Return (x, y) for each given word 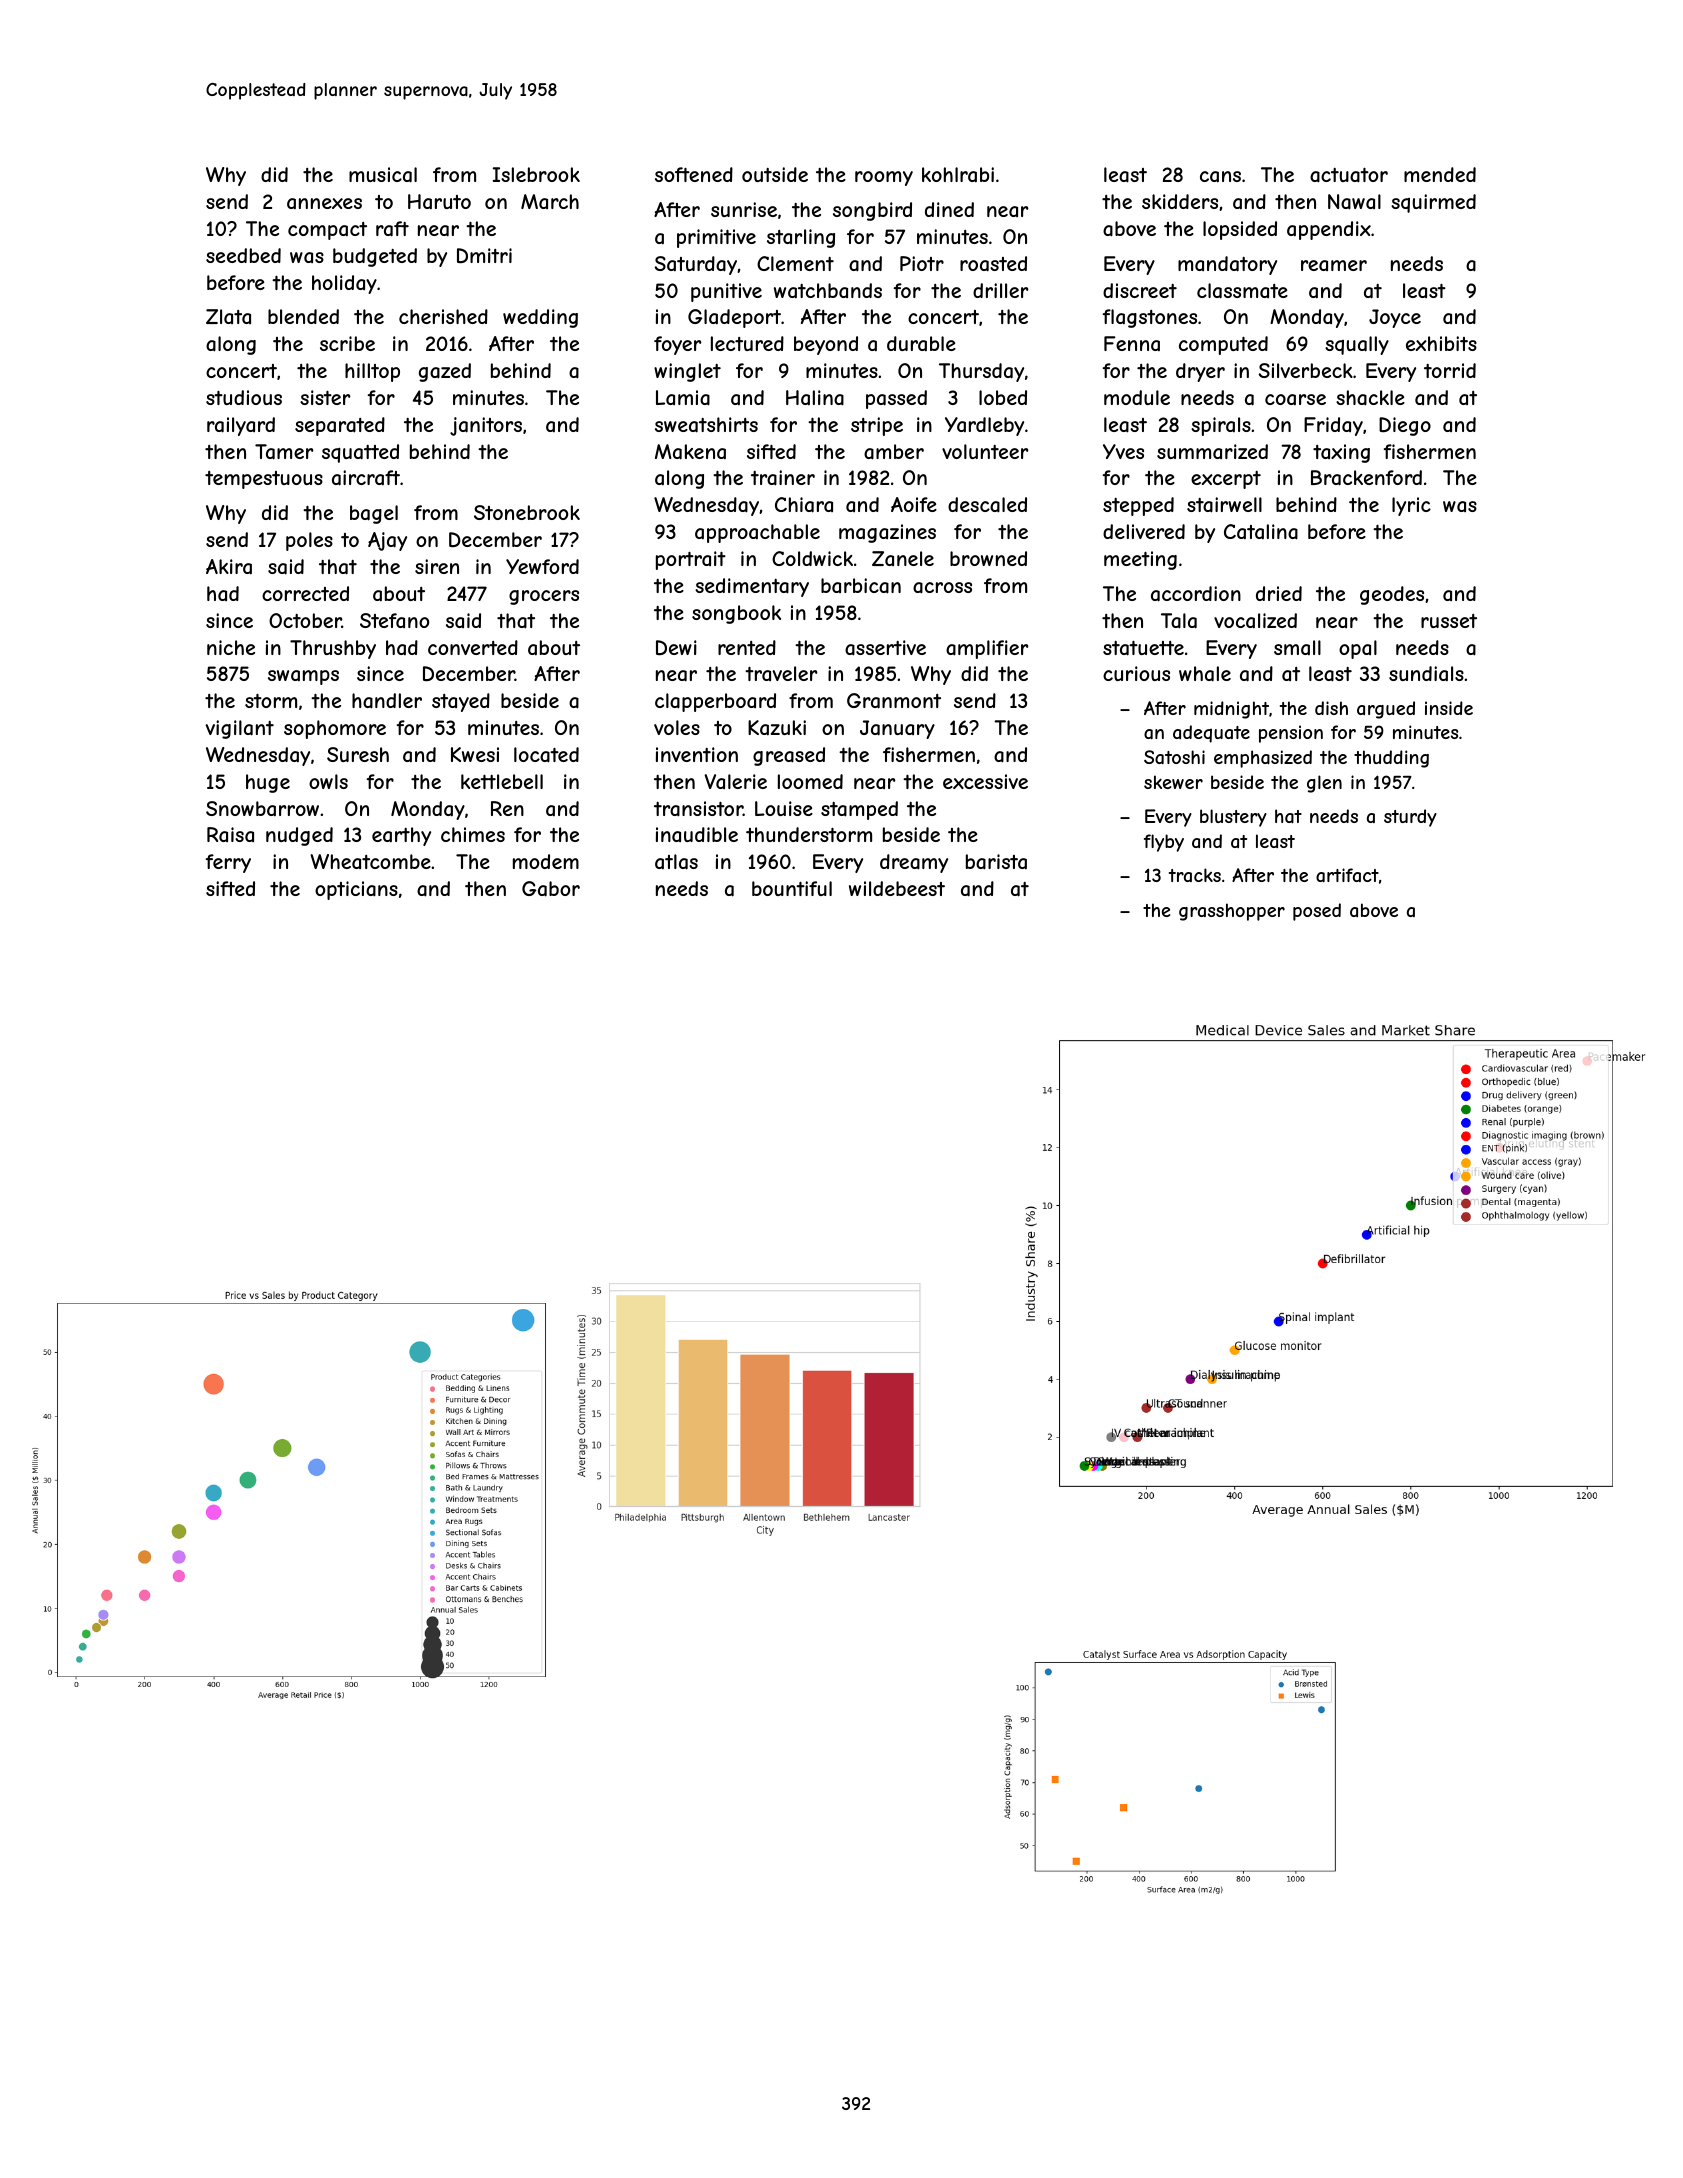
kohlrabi (958, 174)
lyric (1411, 506)
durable (921, 343)
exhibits (1441, 343)
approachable (757, 533)
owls (328, 781)
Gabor (551, 889)
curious (1136, 673)
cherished (443, 316)
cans (1220, 176)
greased (789, 756)
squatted (360, 453)
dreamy (914, 863)
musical (383, 175)
